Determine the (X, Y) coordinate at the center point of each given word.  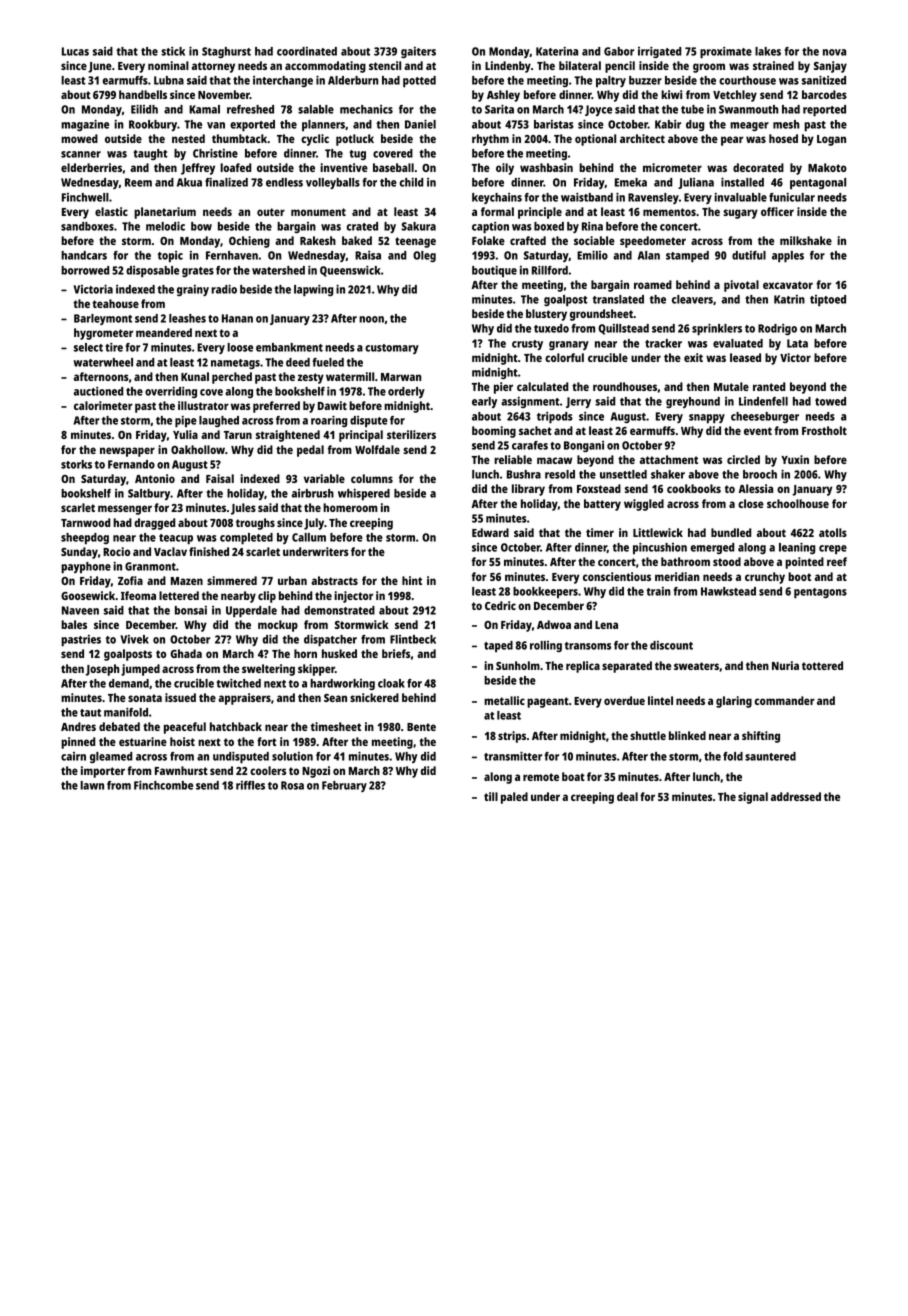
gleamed (111, 757)
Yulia (185, 434)
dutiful (749, 255)
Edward (490, 532)
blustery (546, 315)
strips (512, 737)
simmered (232, 580)
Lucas (75, 51)
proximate (726, 53)
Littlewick (658, 532)
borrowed (85, 270)
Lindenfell (763, 401)
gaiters (418, 52)
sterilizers (411, 434)
